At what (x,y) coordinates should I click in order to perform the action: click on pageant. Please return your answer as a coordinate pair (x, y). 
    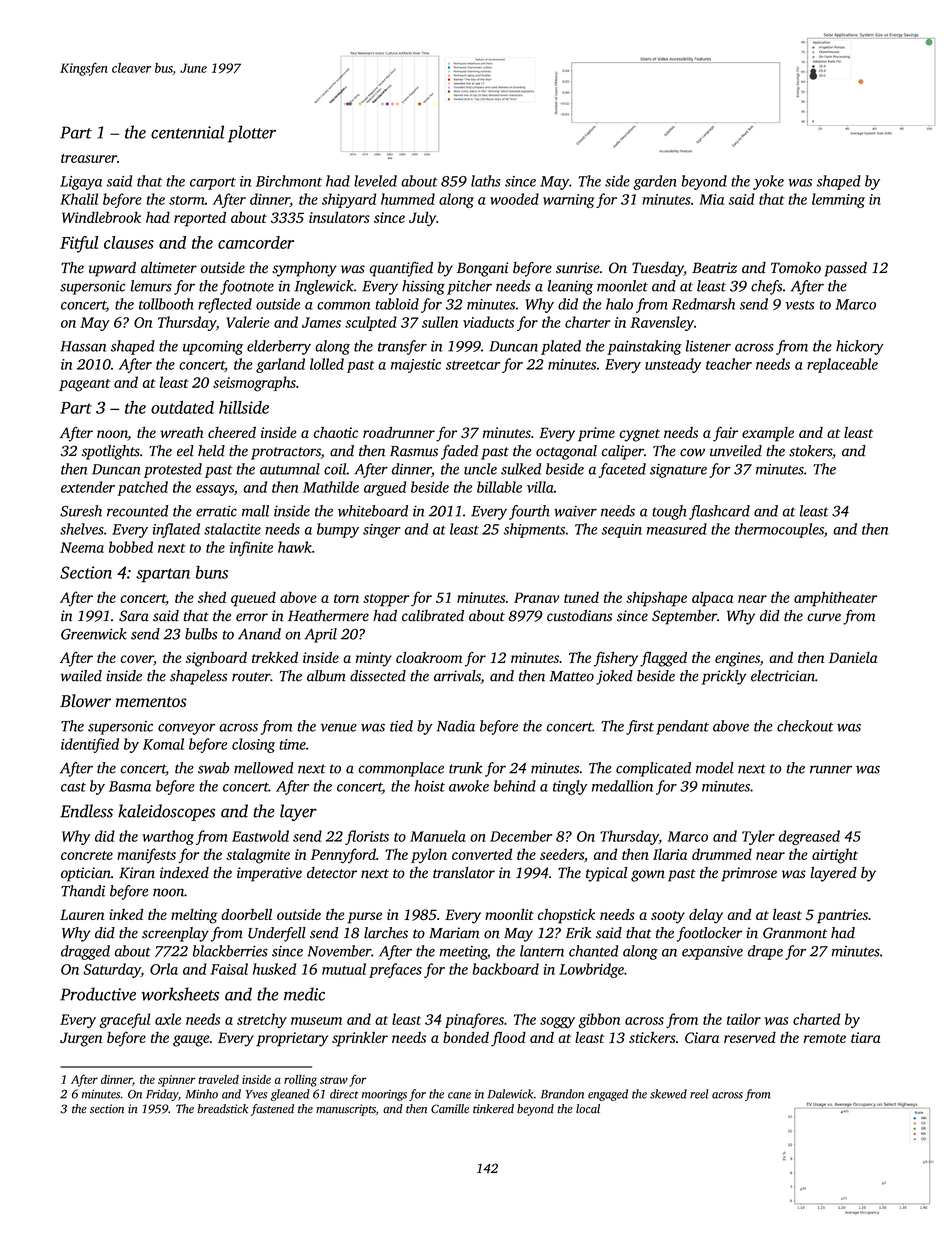
    Looking at the image, I should click on (84, 385).
